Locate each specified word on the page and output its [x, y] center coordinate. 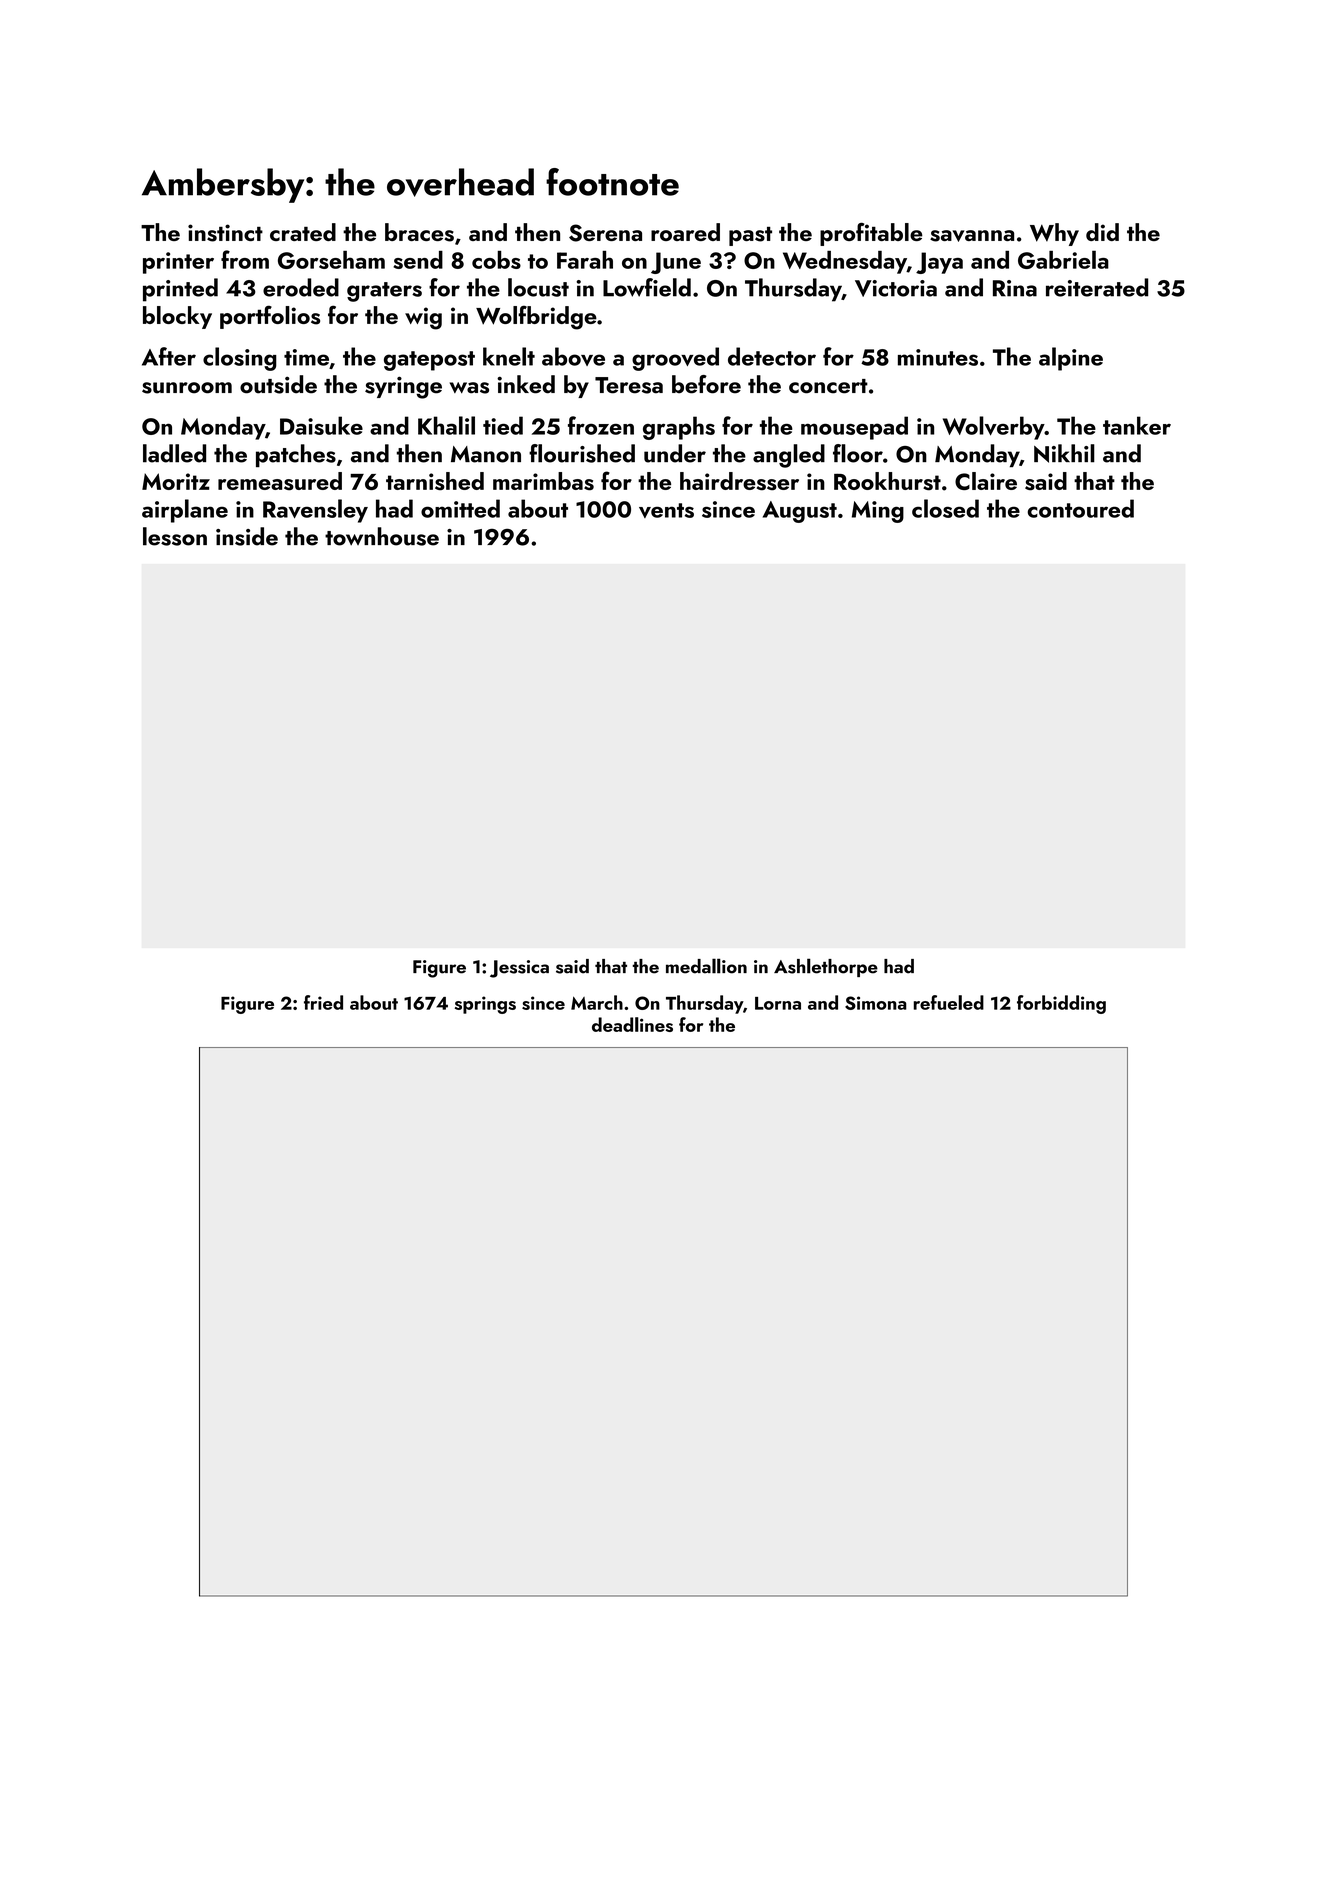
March [597, 1002]
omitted [460, 508]
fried [323, 1002]
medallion [706, 966]
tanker [1137, 425]
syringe [403, 387]
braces [419, 232]
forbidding [1061, 1004]
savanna [972, 236]
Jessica [519, 969]
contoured [1081, 508]
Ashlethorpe [826, 967]
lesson [175, 536]
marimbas [543, 481]
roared [685, 232]
